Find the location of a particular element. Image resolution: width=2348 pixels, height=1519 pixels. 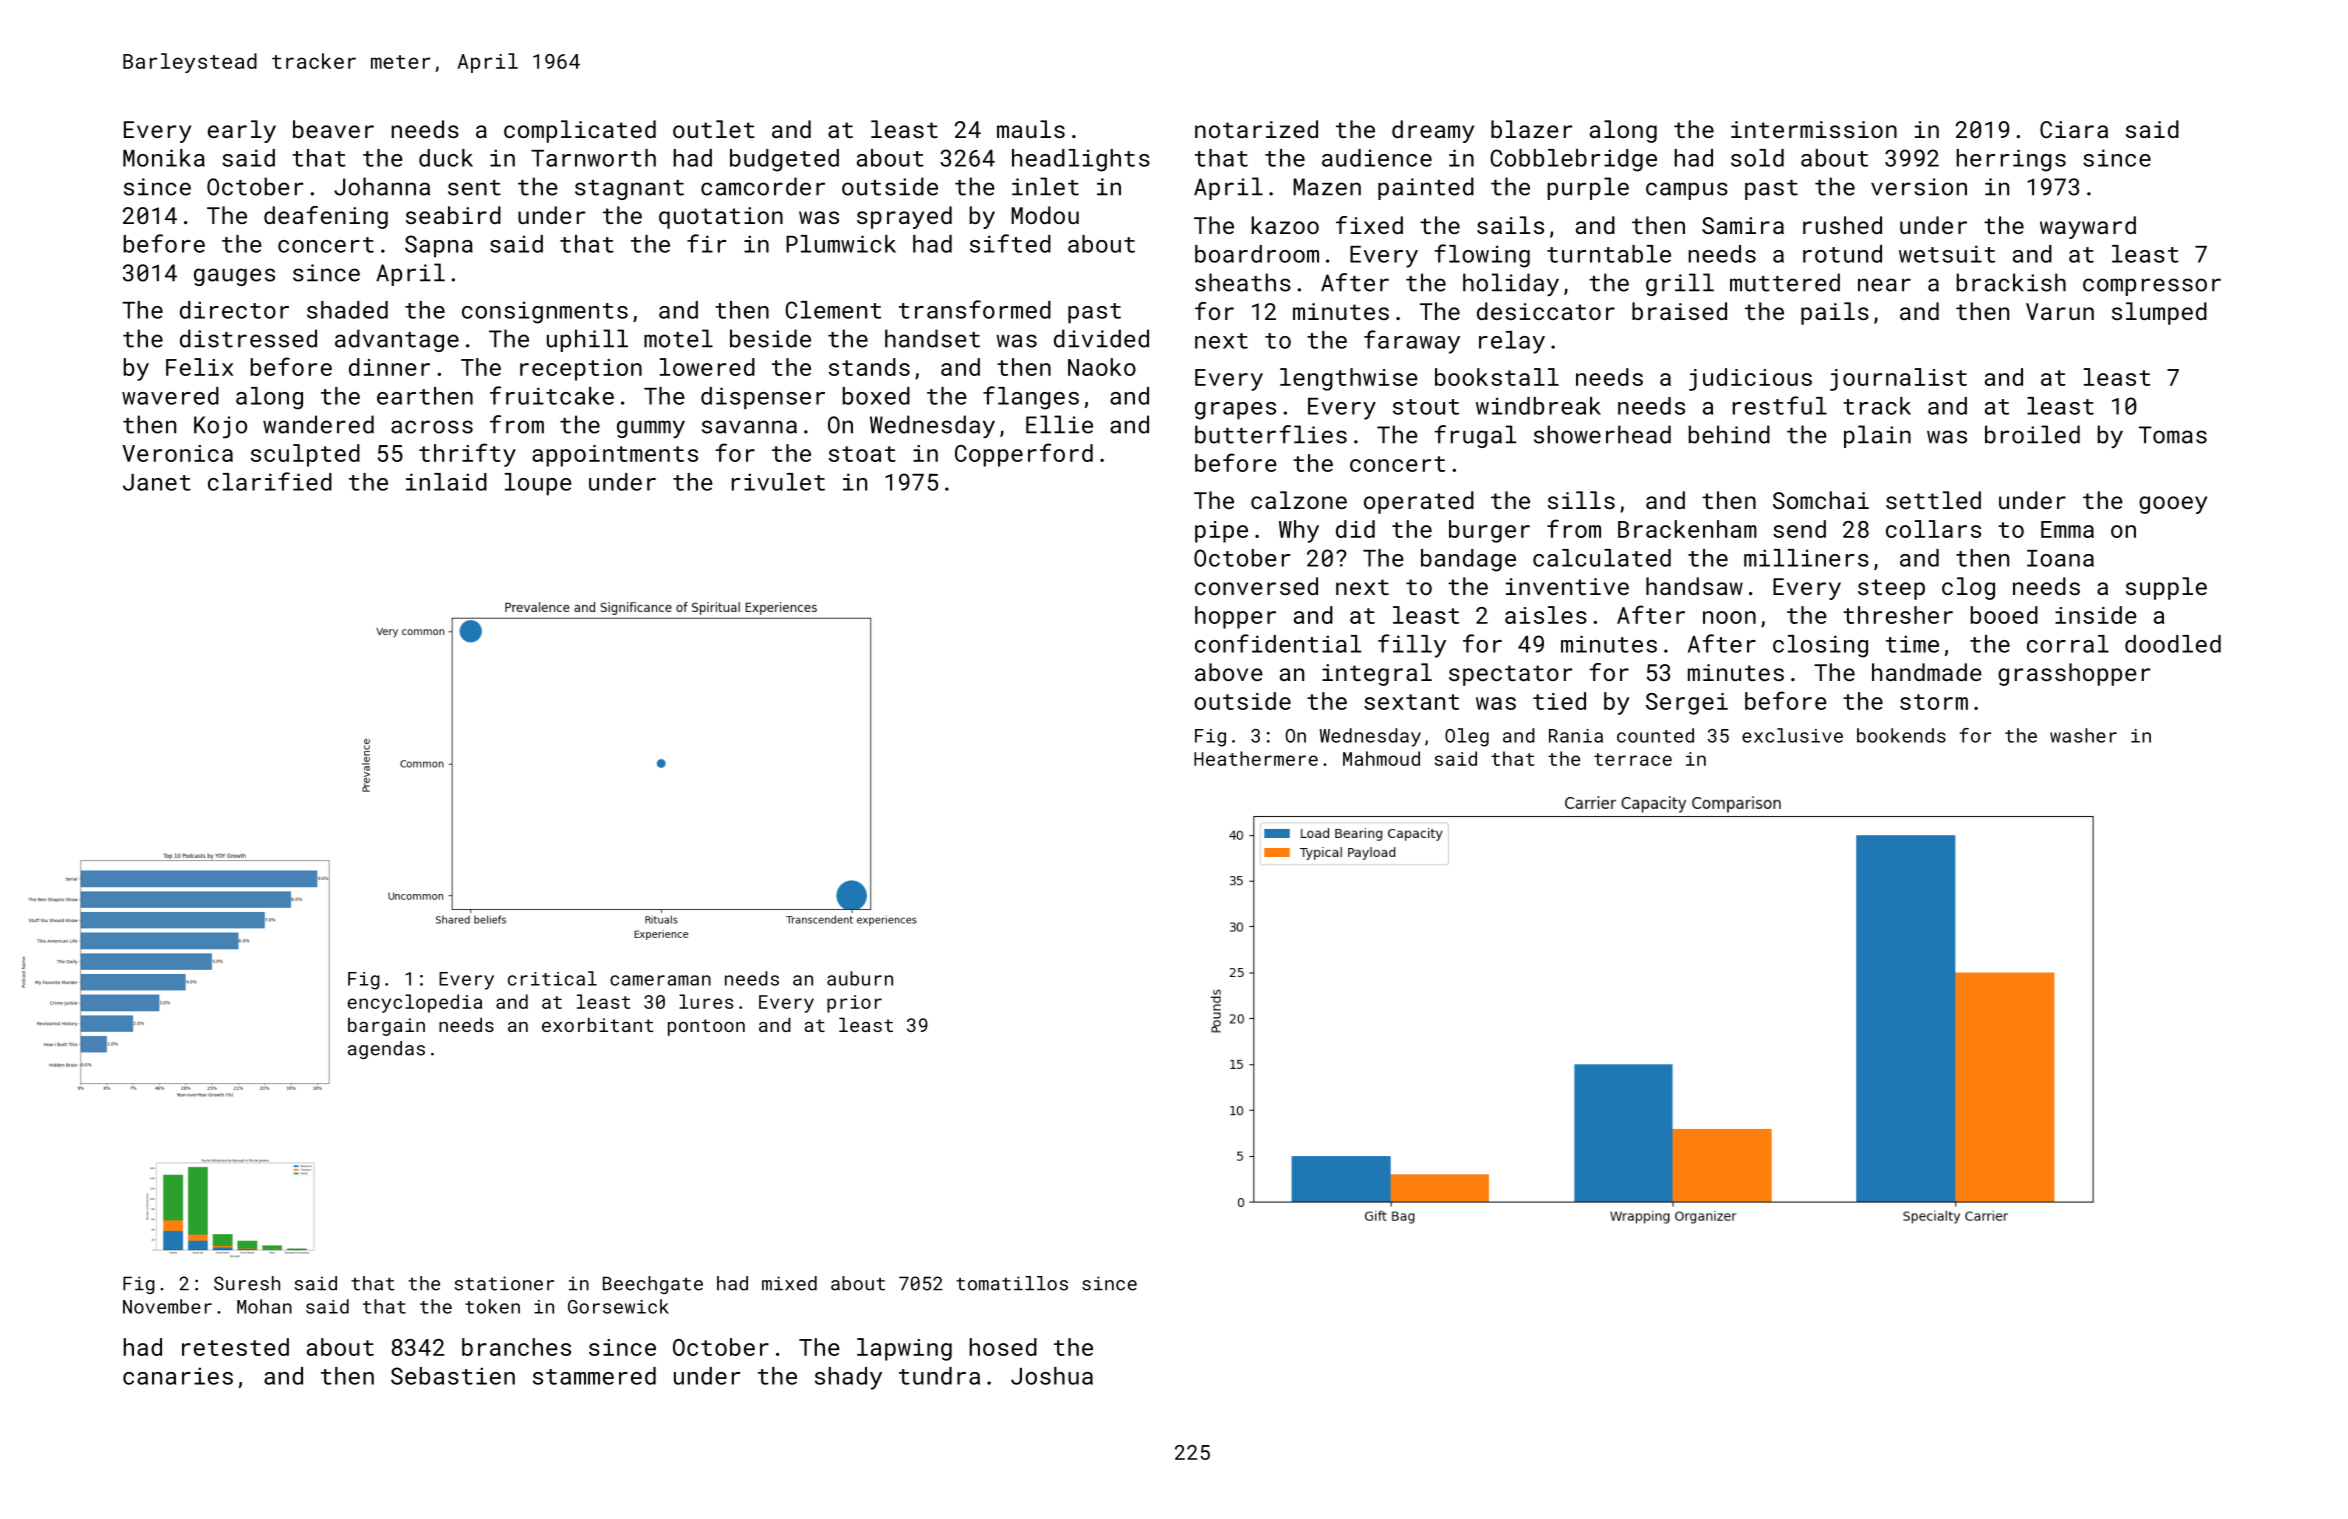

complicated is located at coordinates (580, 131).
